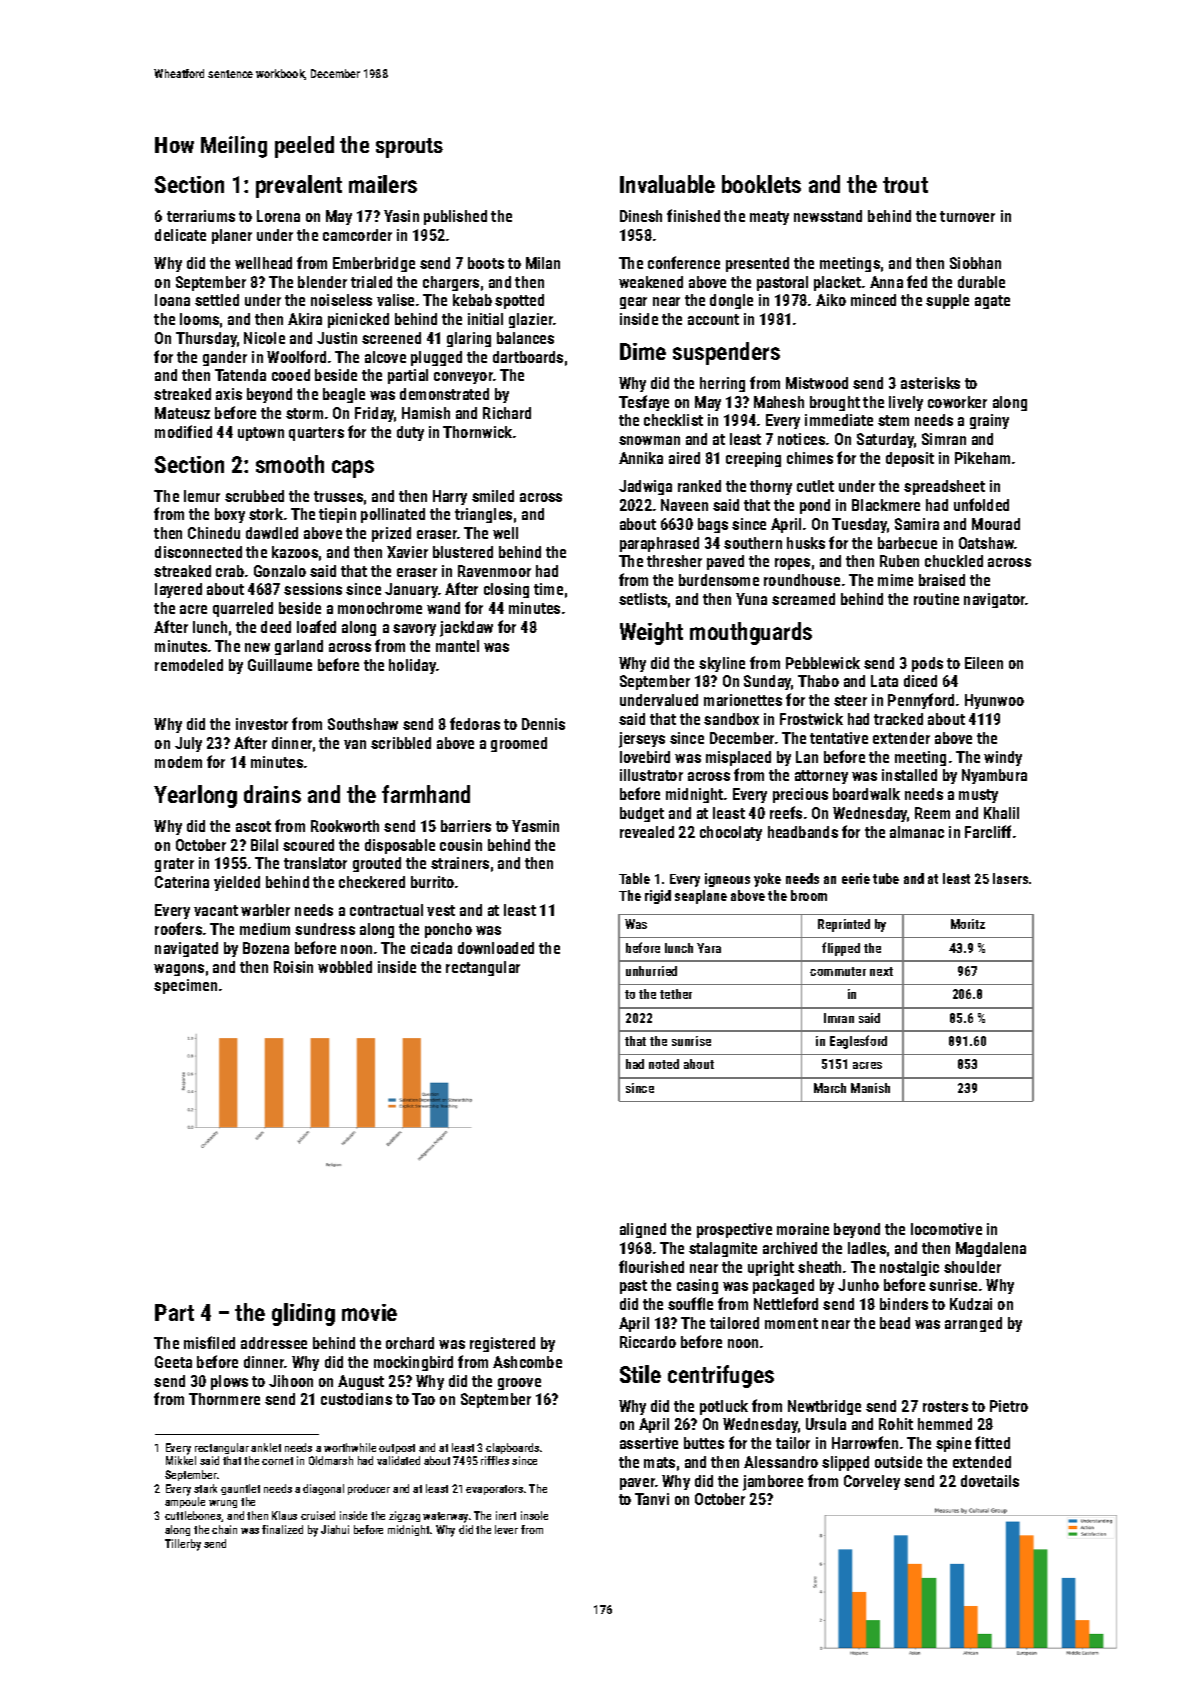 This image has width=1188, height=1681. What do you see at coordinates (506, 1529) in the image?
I see `lever` at bounding box center [506, 1529].
